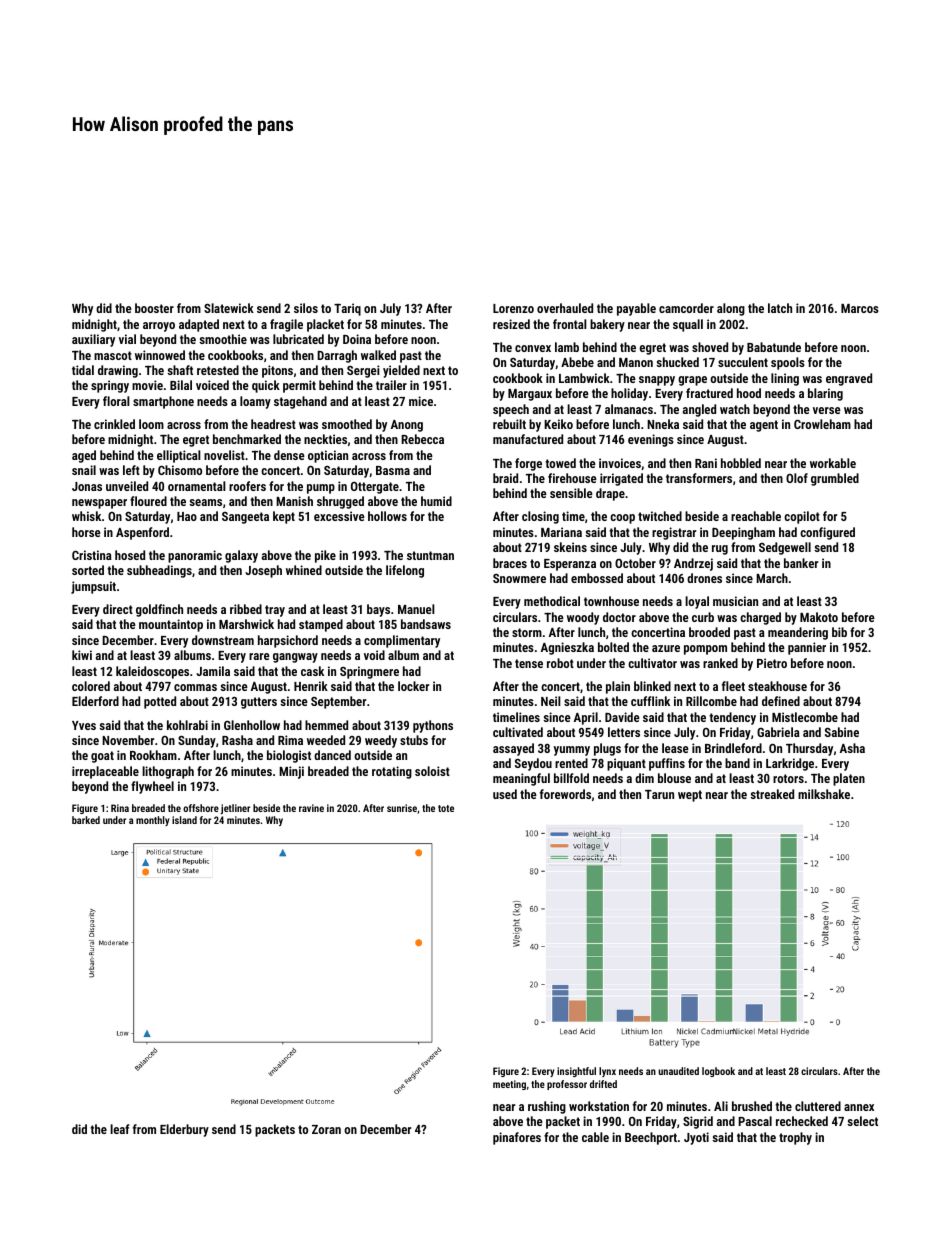 The width and height of the screenshot is (952, 1233). Describe the element at coordinates (802, 517) in the screenshot. I see `copilot` at that location.
